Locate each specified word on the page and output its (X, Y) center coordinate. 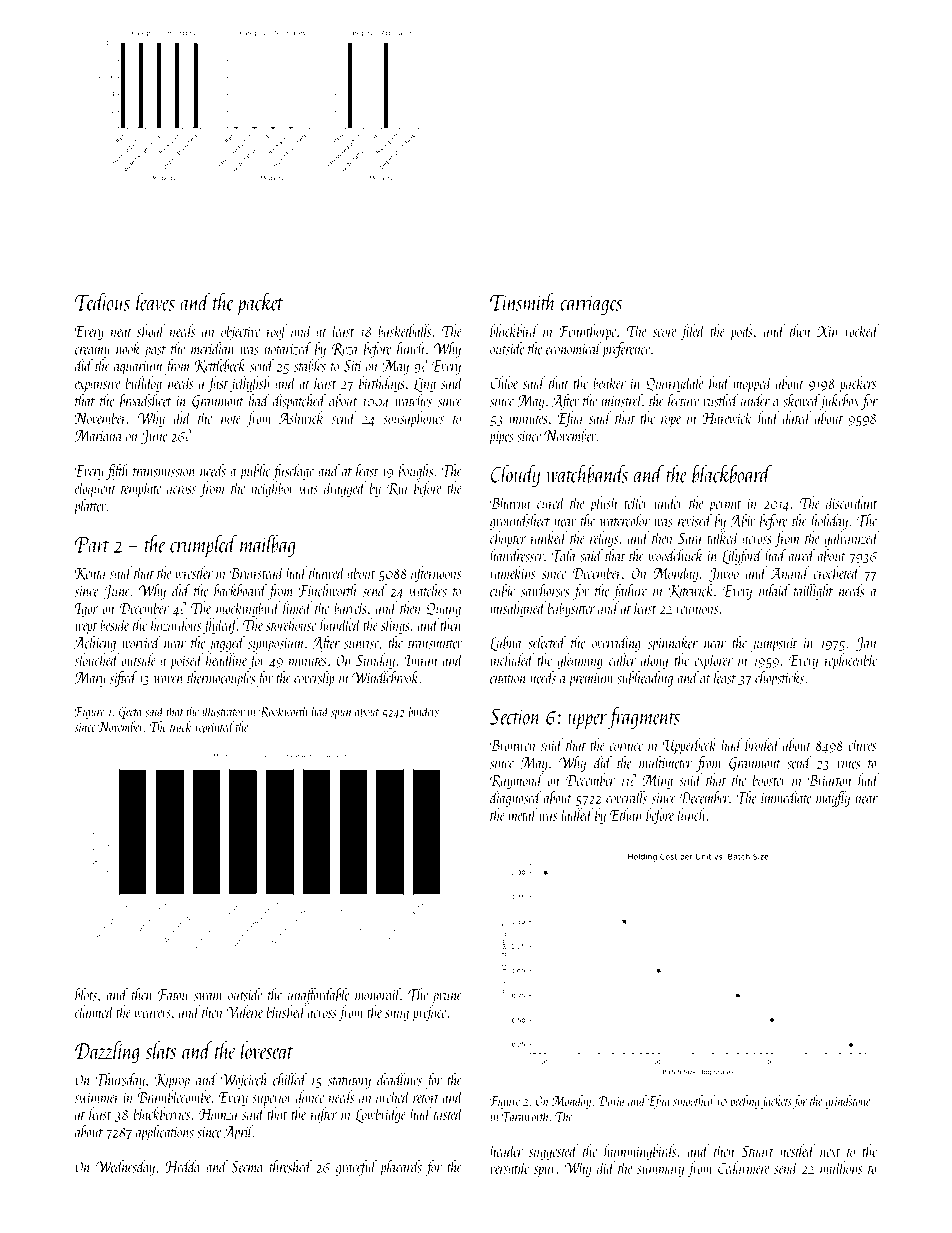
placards (401, 1168)
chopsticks (779, 679)
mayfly (833, 799)
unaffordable (319, 996)
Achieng (95, 644)
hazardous (176, 624)
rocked (862, 330)
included (512, 659)
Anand (790, 572)
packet (260, 304)
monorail (378, 994)
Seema (247, 1167)
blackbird (514, 330)
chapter (508, 539)
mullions (841, 1167)
